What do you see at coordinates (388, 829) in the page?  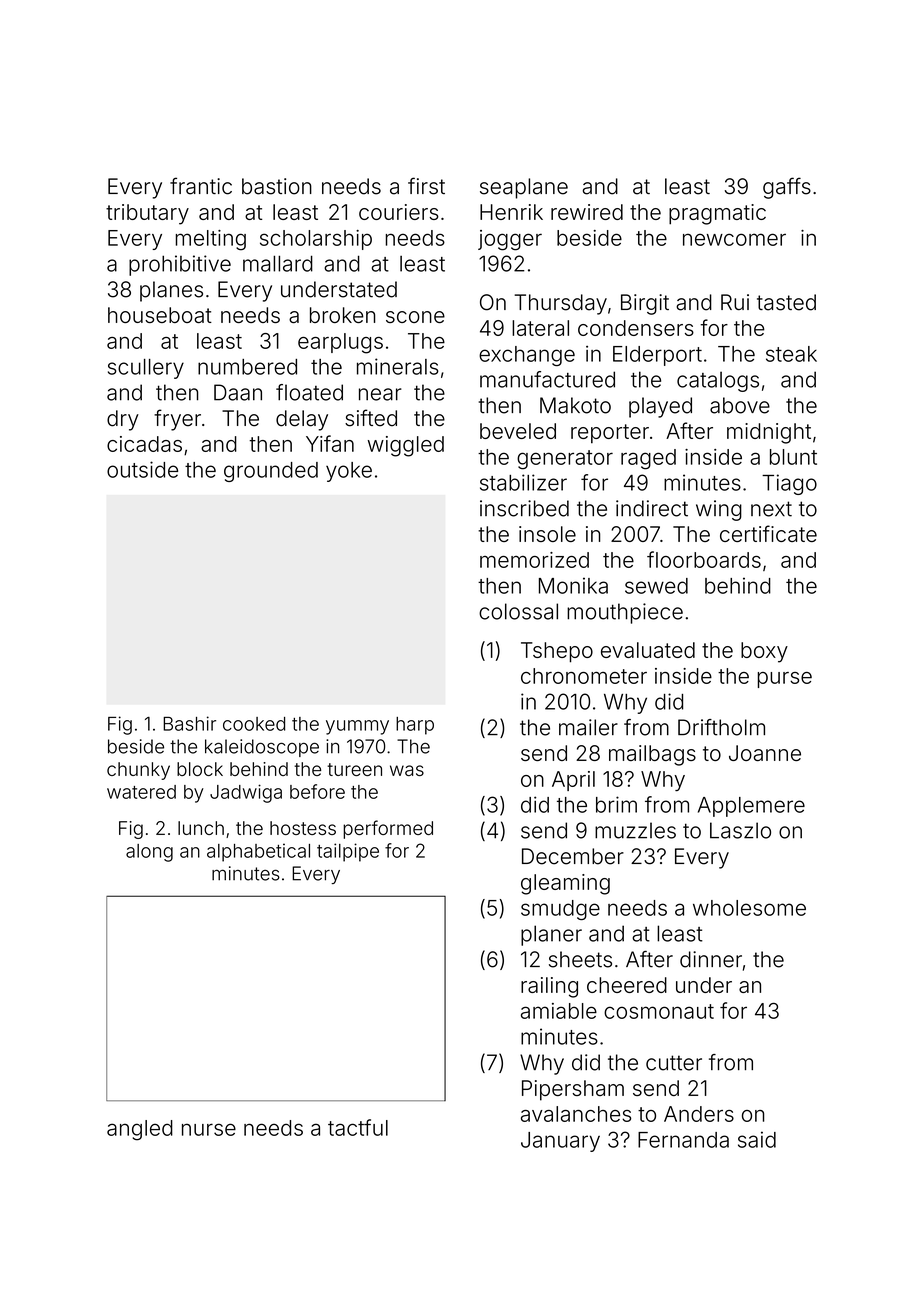 I see `performed` at bounding box center [388, 829].
